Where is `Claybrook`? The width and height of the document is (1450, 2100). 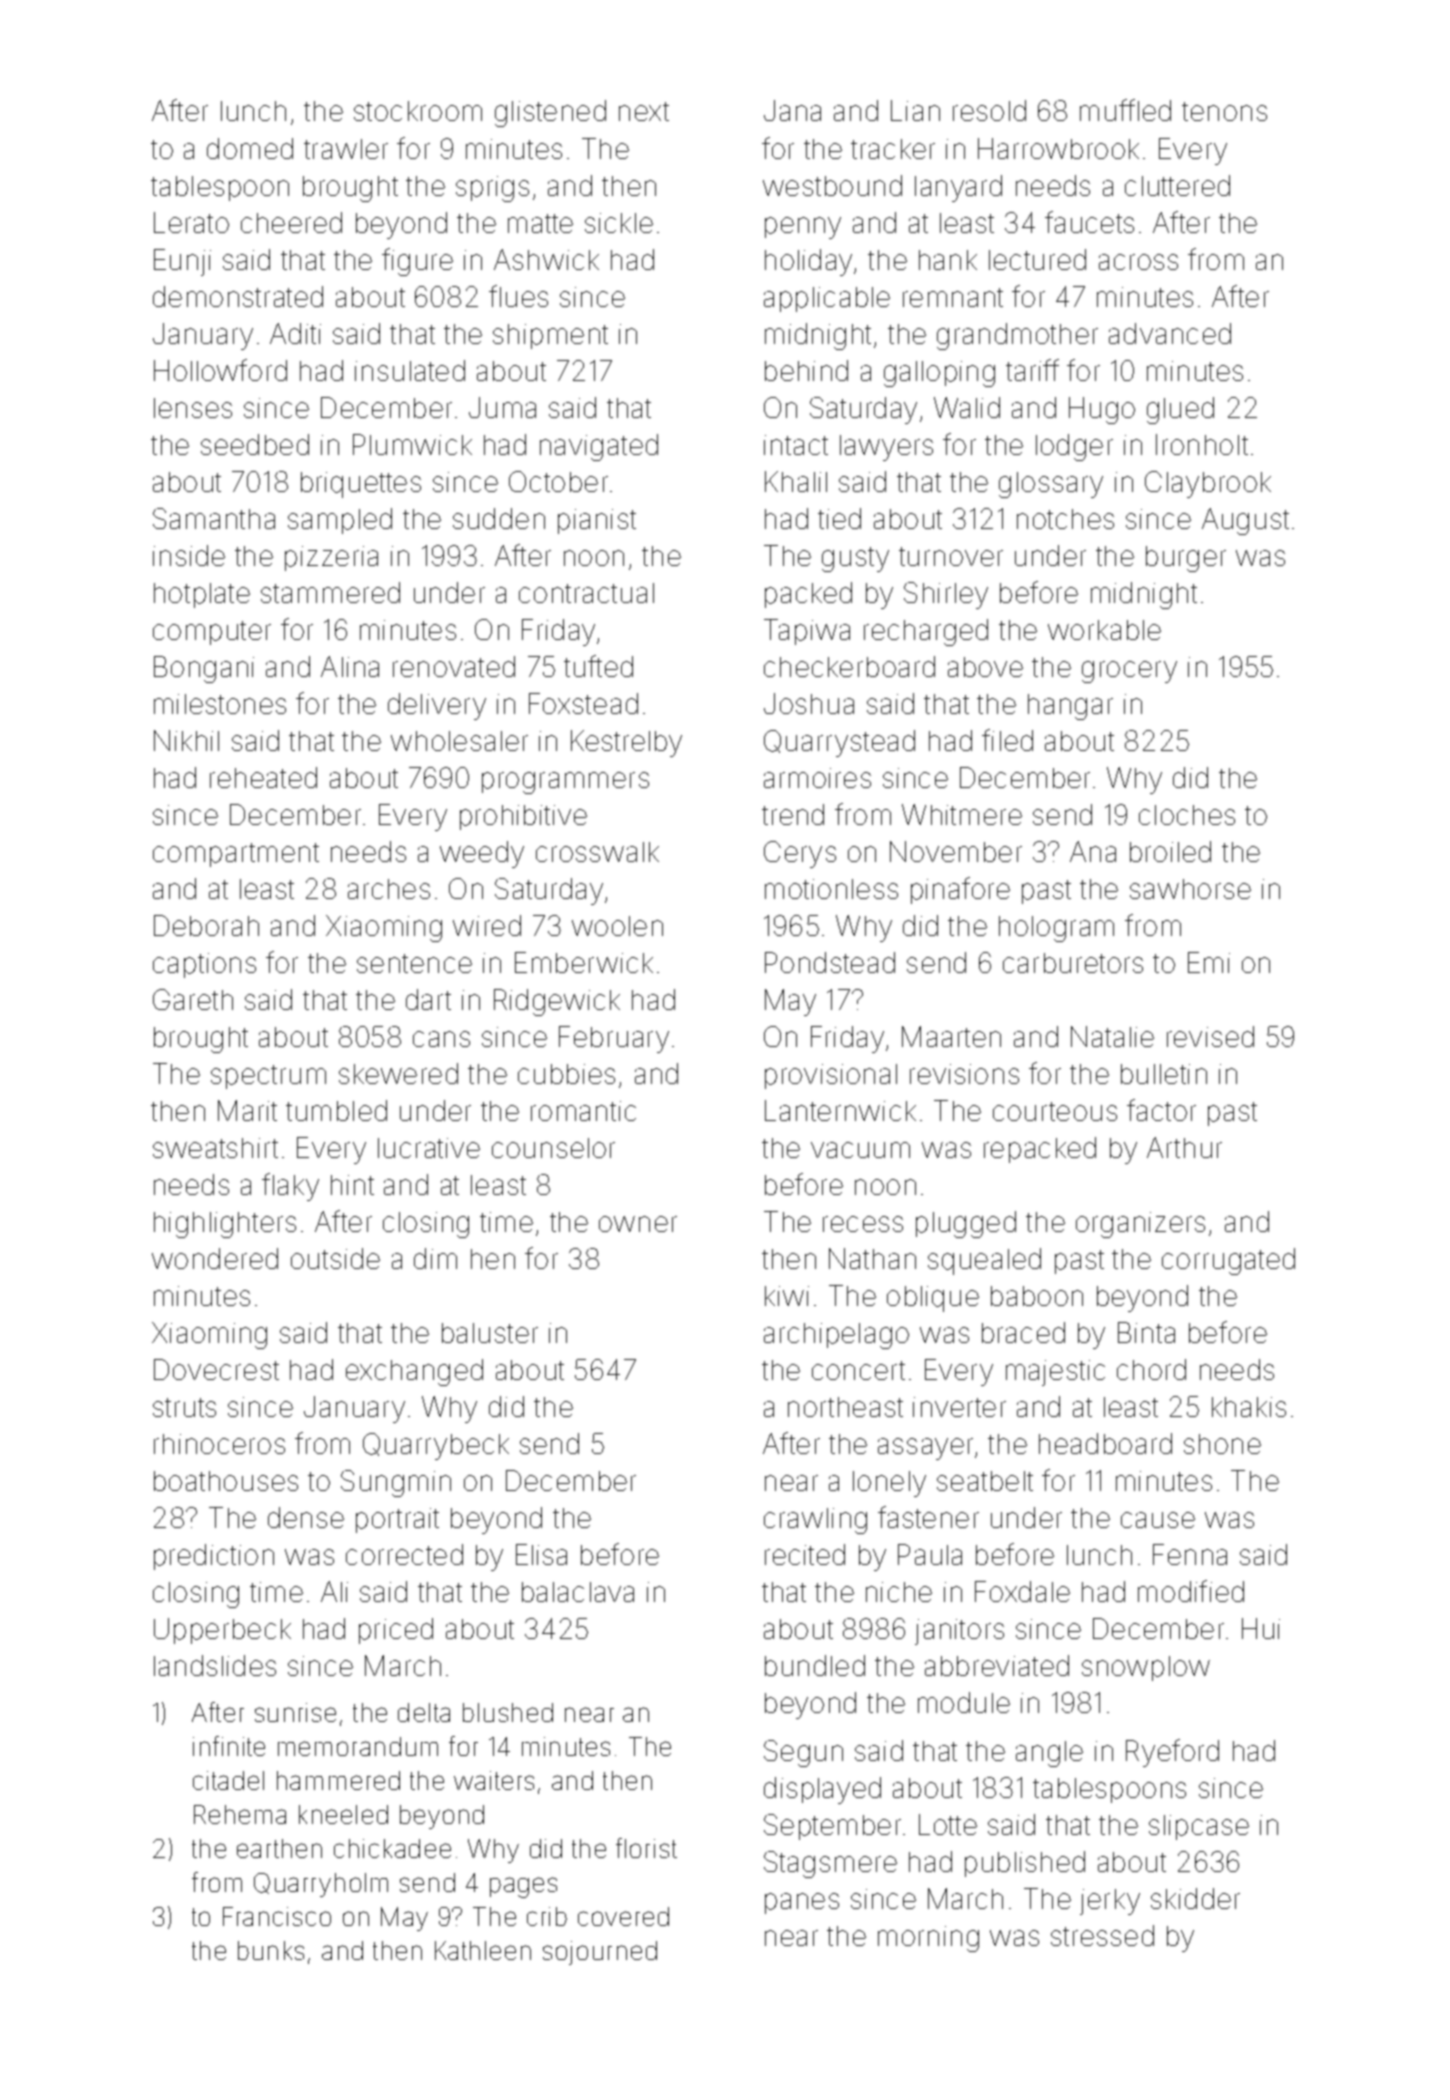
Claybrook is located at coordinates (1208, 484).
